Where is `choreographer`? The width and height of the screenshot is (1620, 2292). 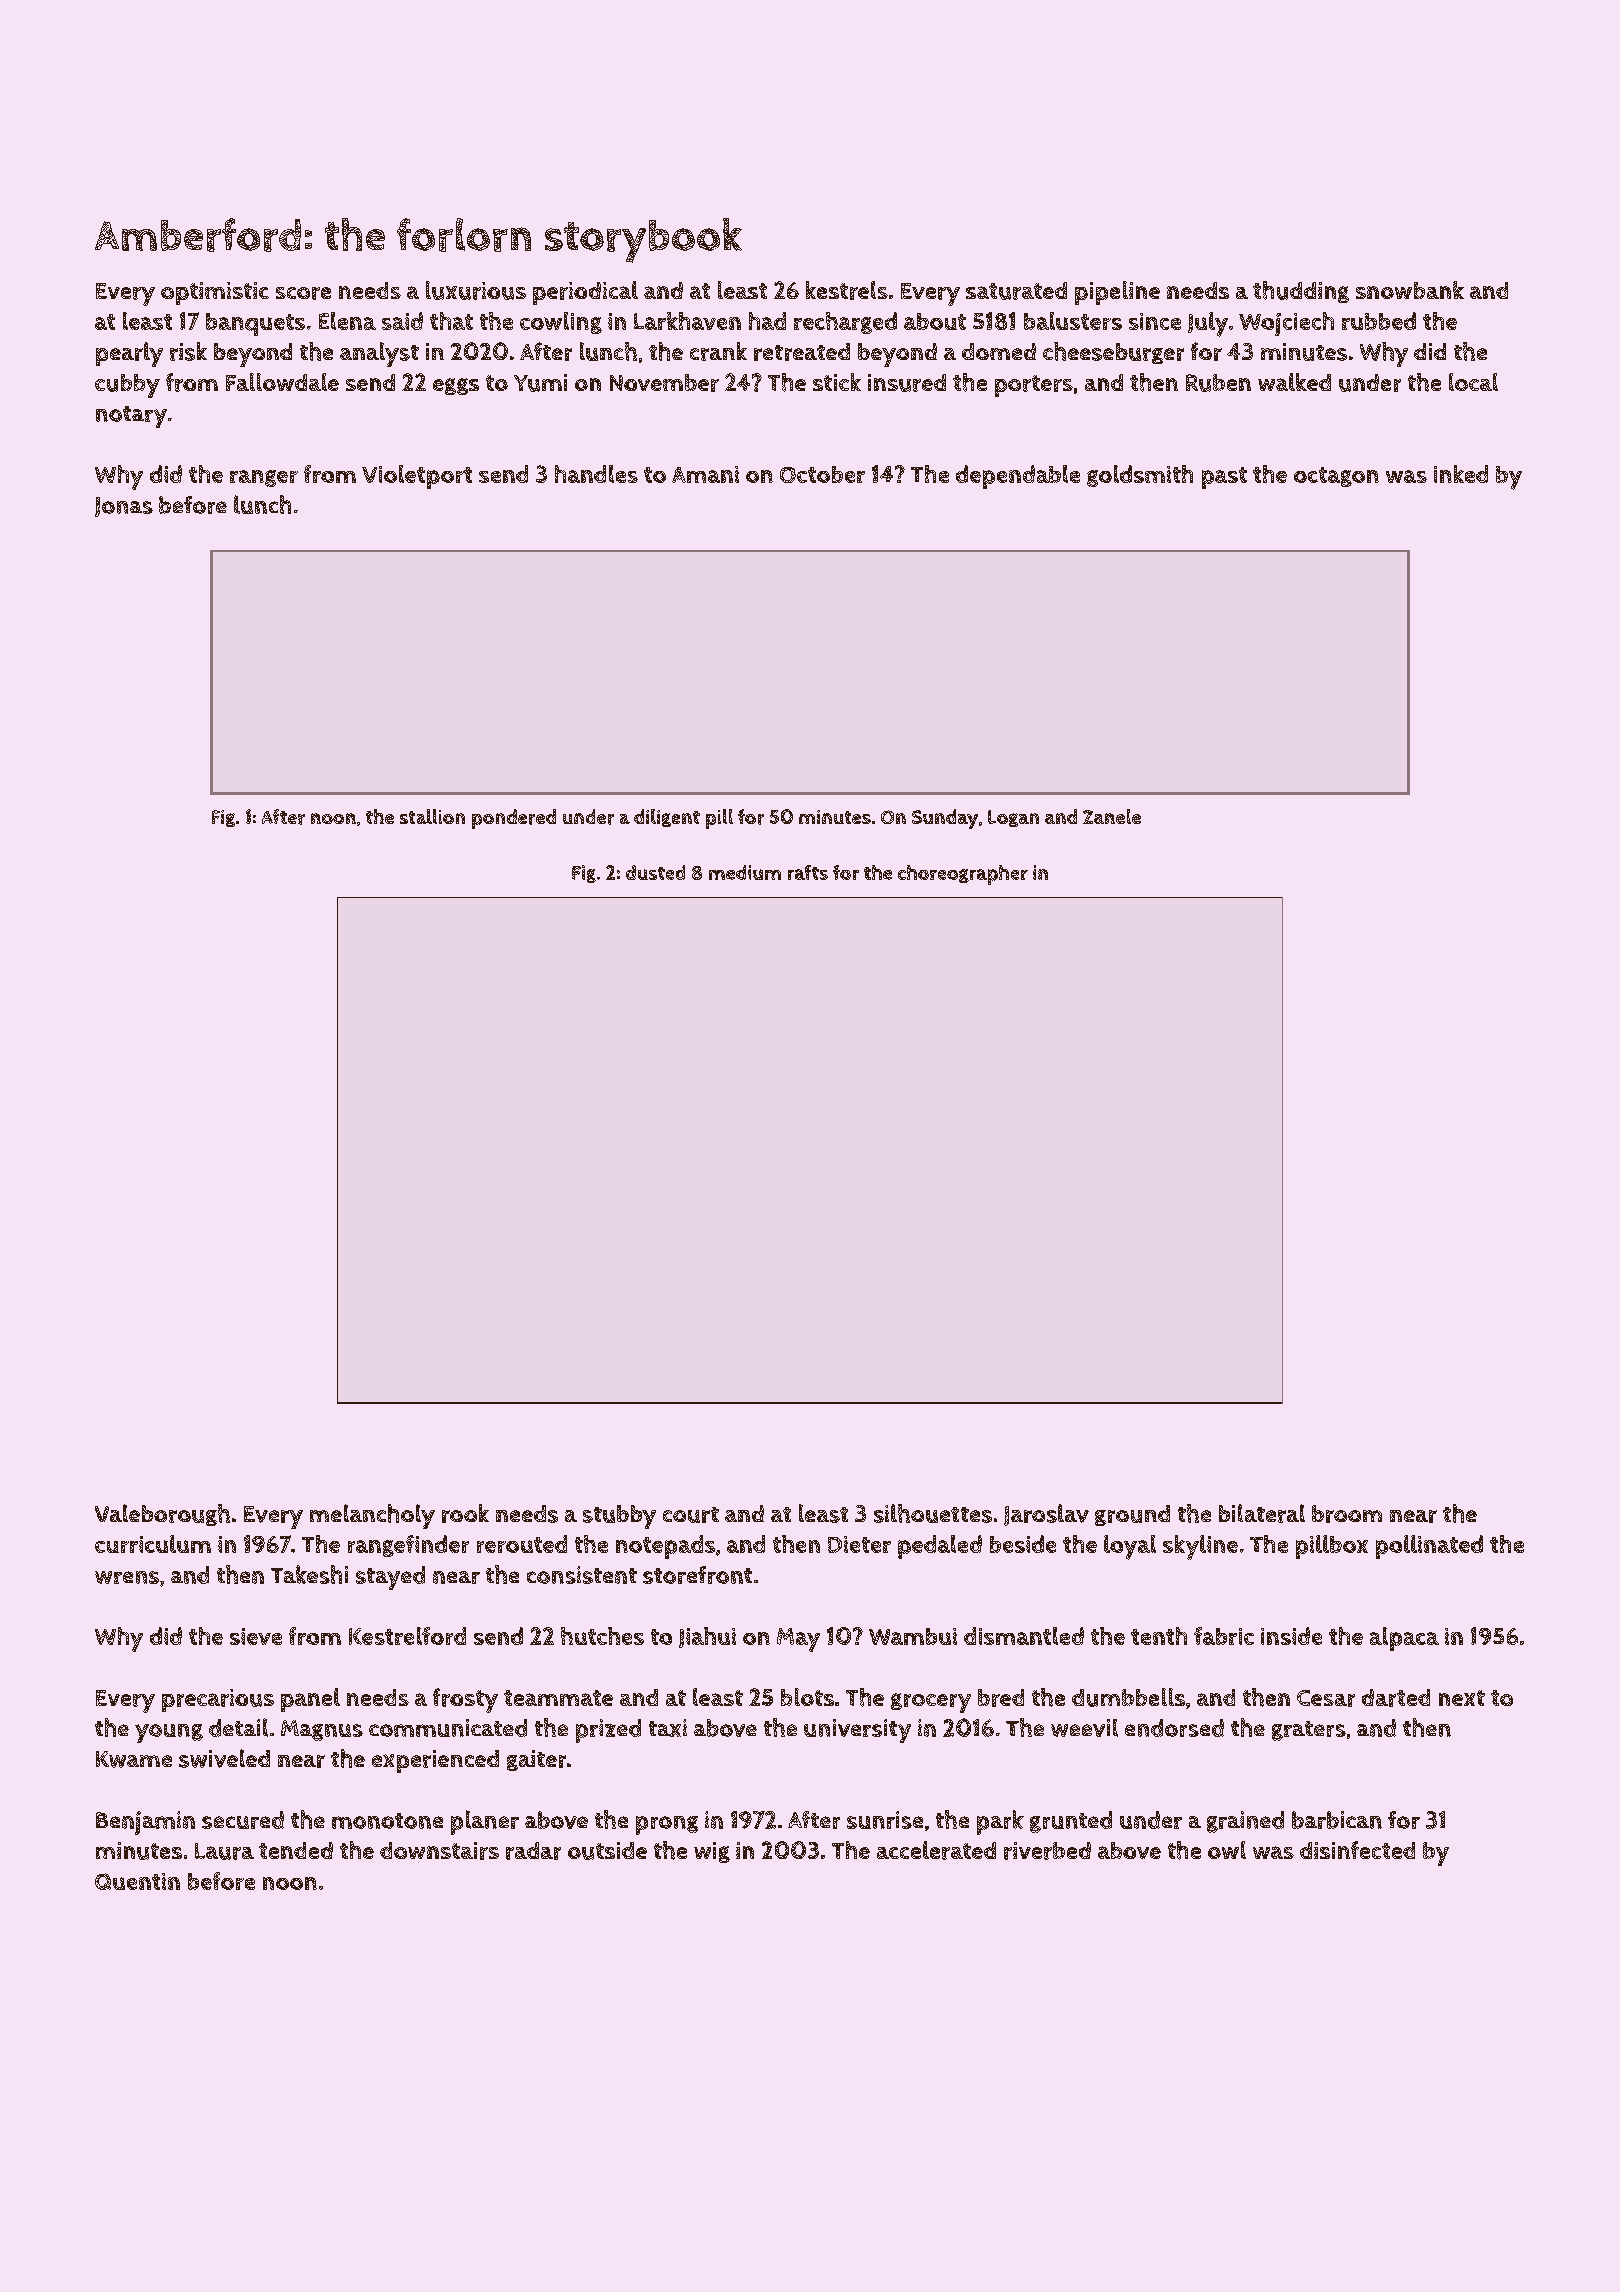 choreographer is located at coordinates (963, 875).
